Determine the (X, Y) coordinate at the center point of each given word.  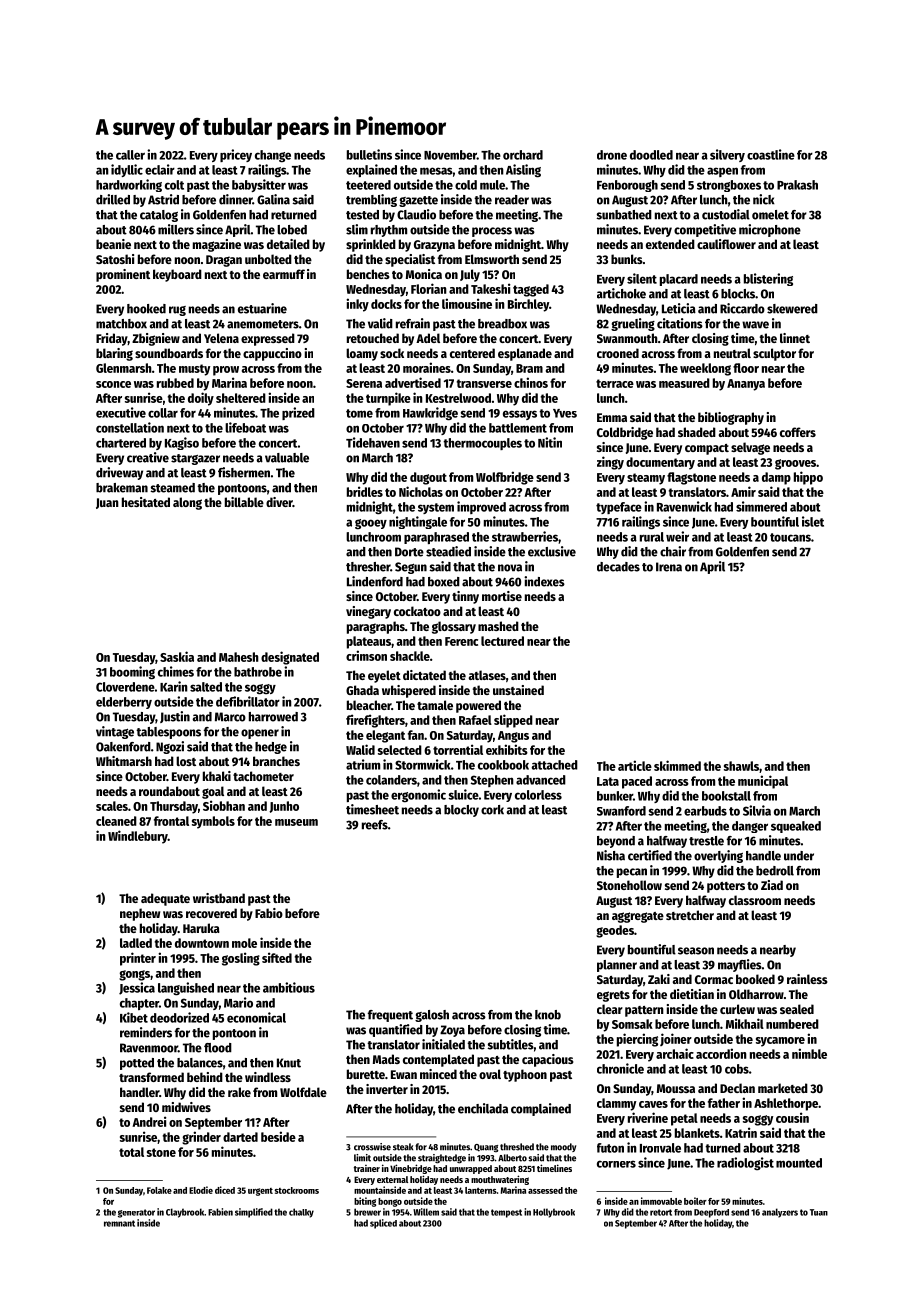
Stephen (492, 781)
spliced (383, 1224)
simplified (254, 1213)
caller (130, 155)
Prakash (797, 185)
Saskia (177, 656)
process (492, 232)
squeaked (796, 827)
